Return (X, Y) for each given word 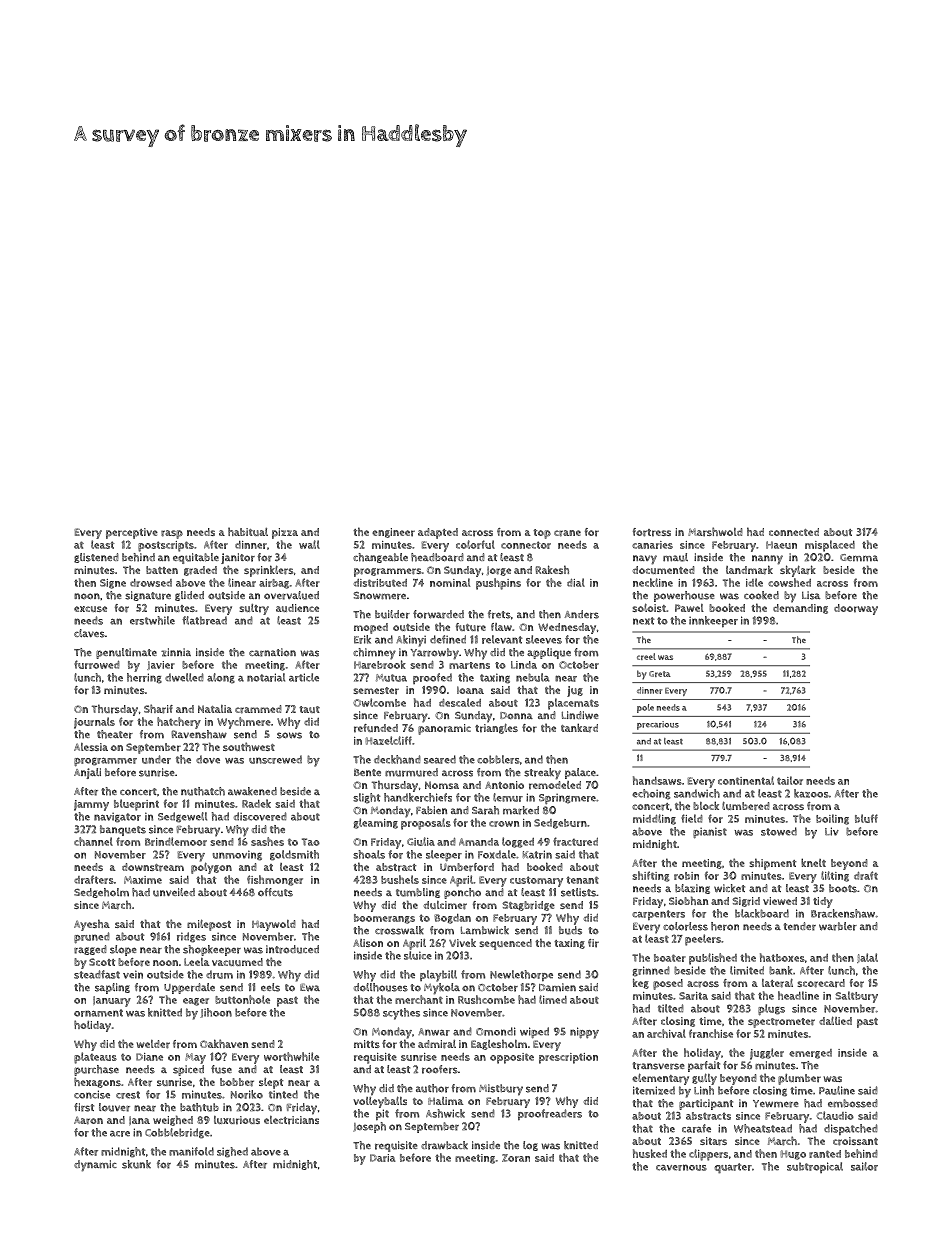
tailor (790, 780)
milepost (209, 925)
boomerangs (384, 919)
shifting (650, 876)
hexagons (97, 1082)
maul (675, 557)
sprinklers (268, 571)
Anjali (87, 773)
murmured (411, 772)
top (542, 534)
